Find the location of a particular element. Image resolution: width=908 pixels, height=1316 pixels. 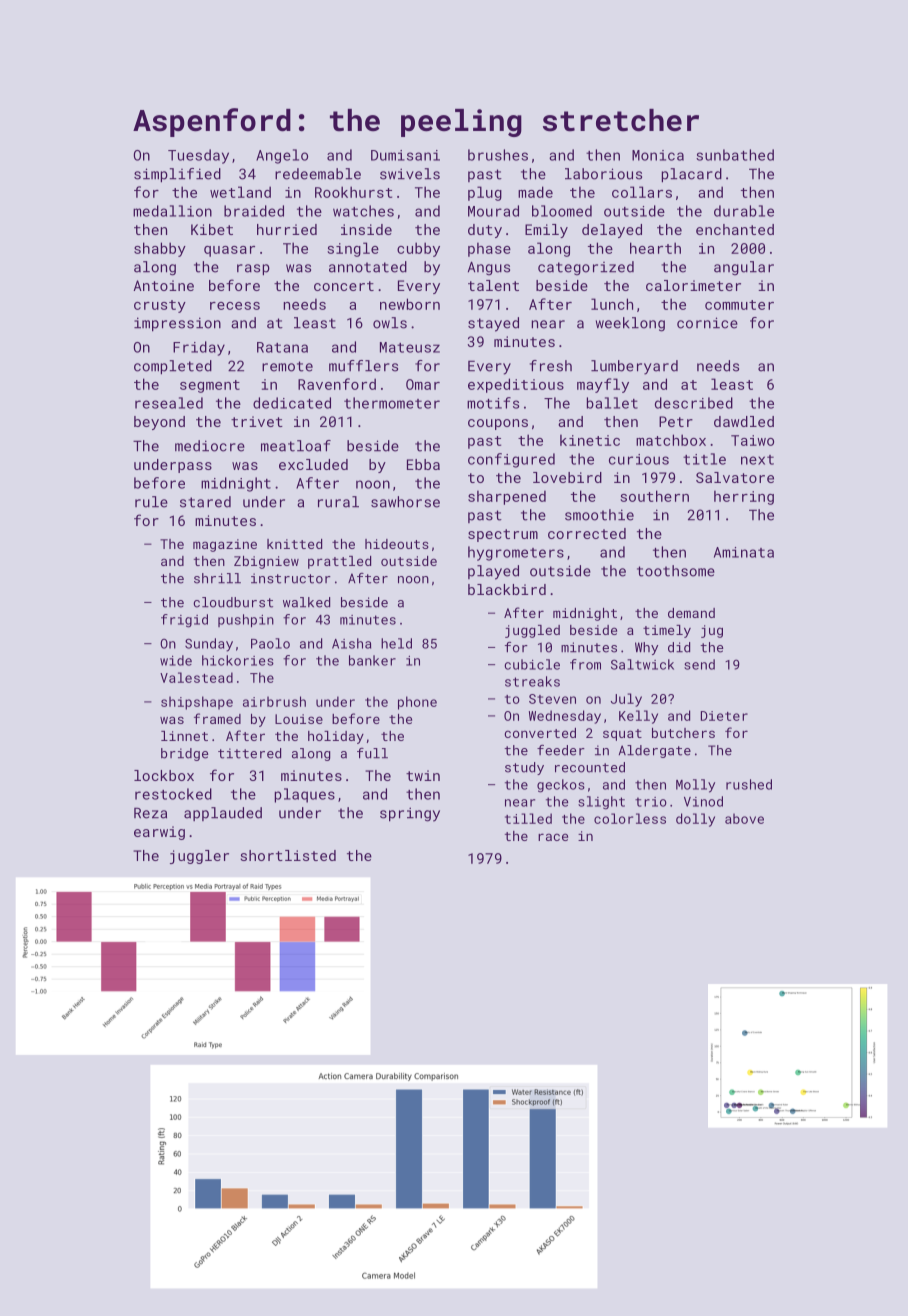

dolly is located at coordinates (695, 820).
